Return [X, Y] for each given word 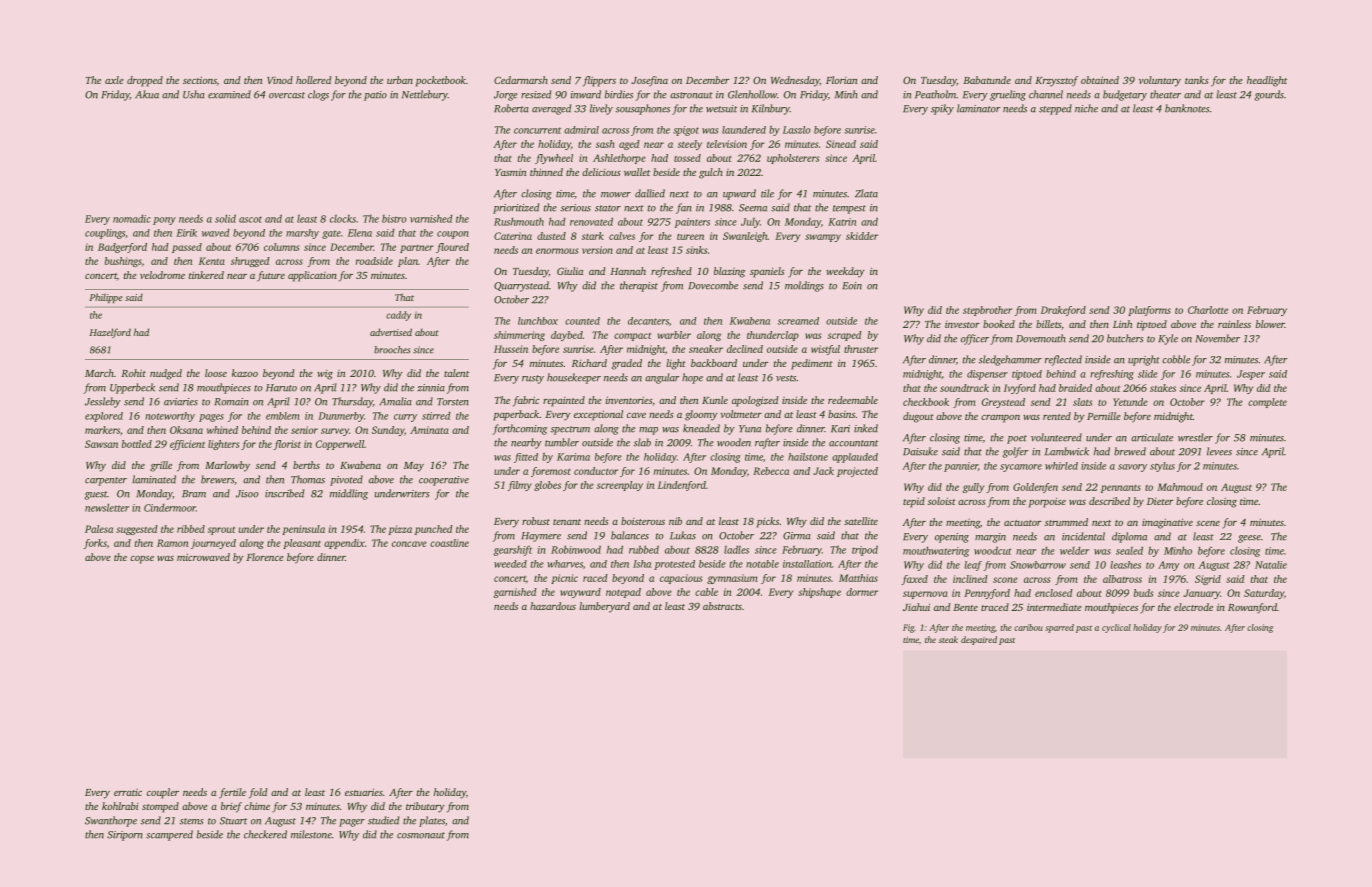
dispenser [987, 375]
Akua [147, 94]
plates [432, 821]
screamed [798, 321]
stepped [1055, 109]
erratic [128, 792]
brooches [392, 350]
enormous [557, 251]
